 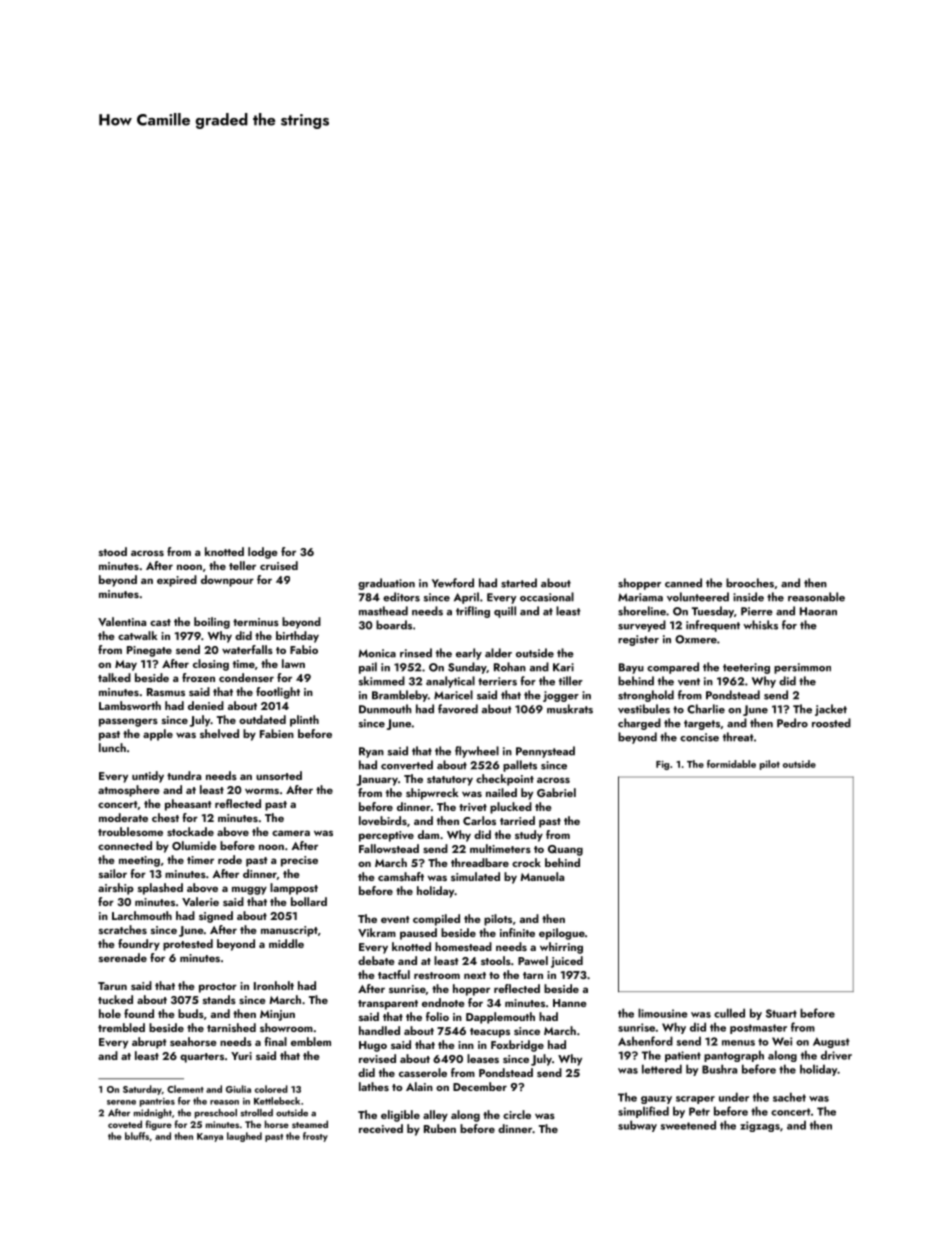 What do you see at coordinates (683, 583) in the screenshot?
I see `canned` at bounding box center [683, 583].
